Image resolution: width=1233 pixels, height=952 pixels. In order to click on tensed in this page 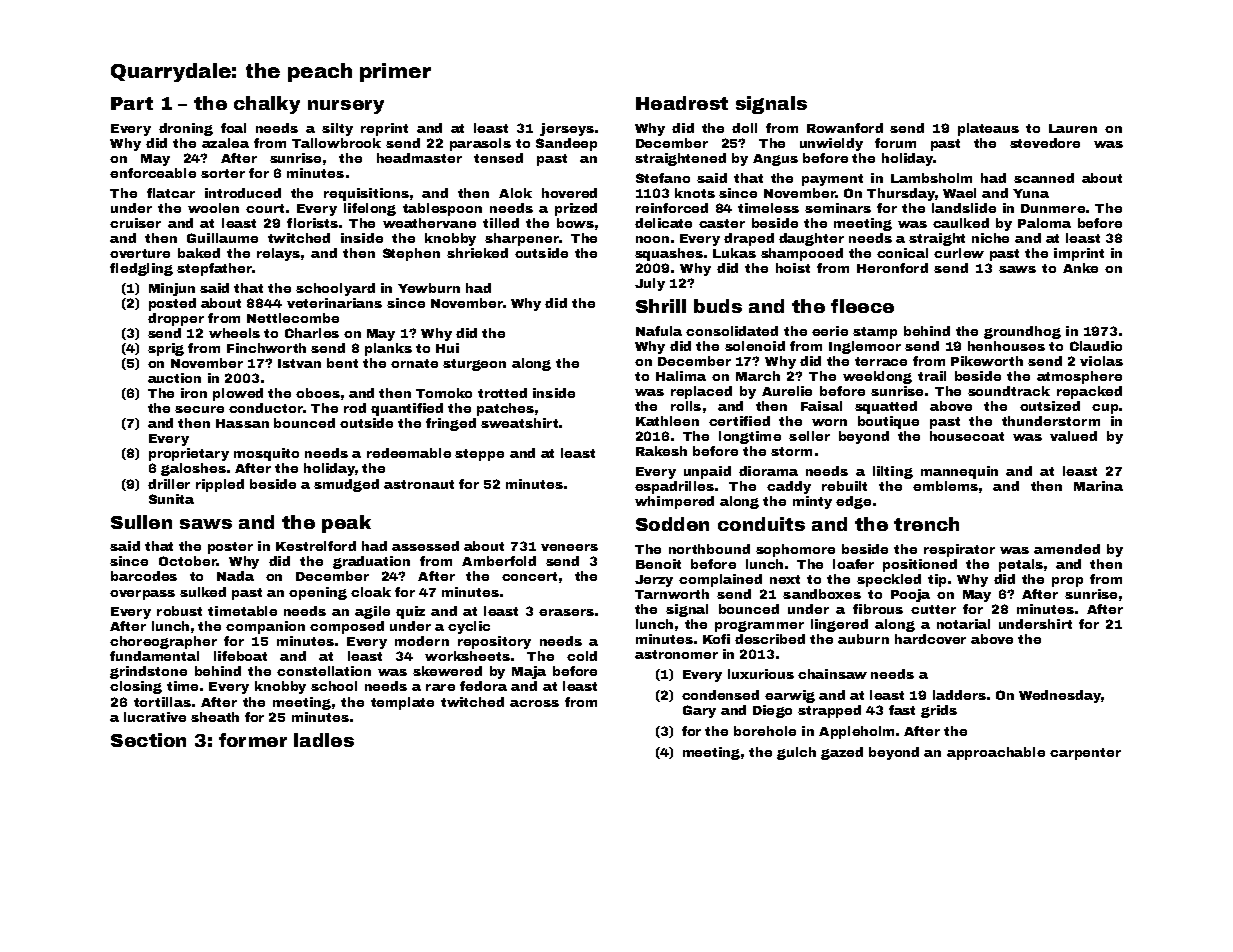, I will do `click(498, 158)`.
